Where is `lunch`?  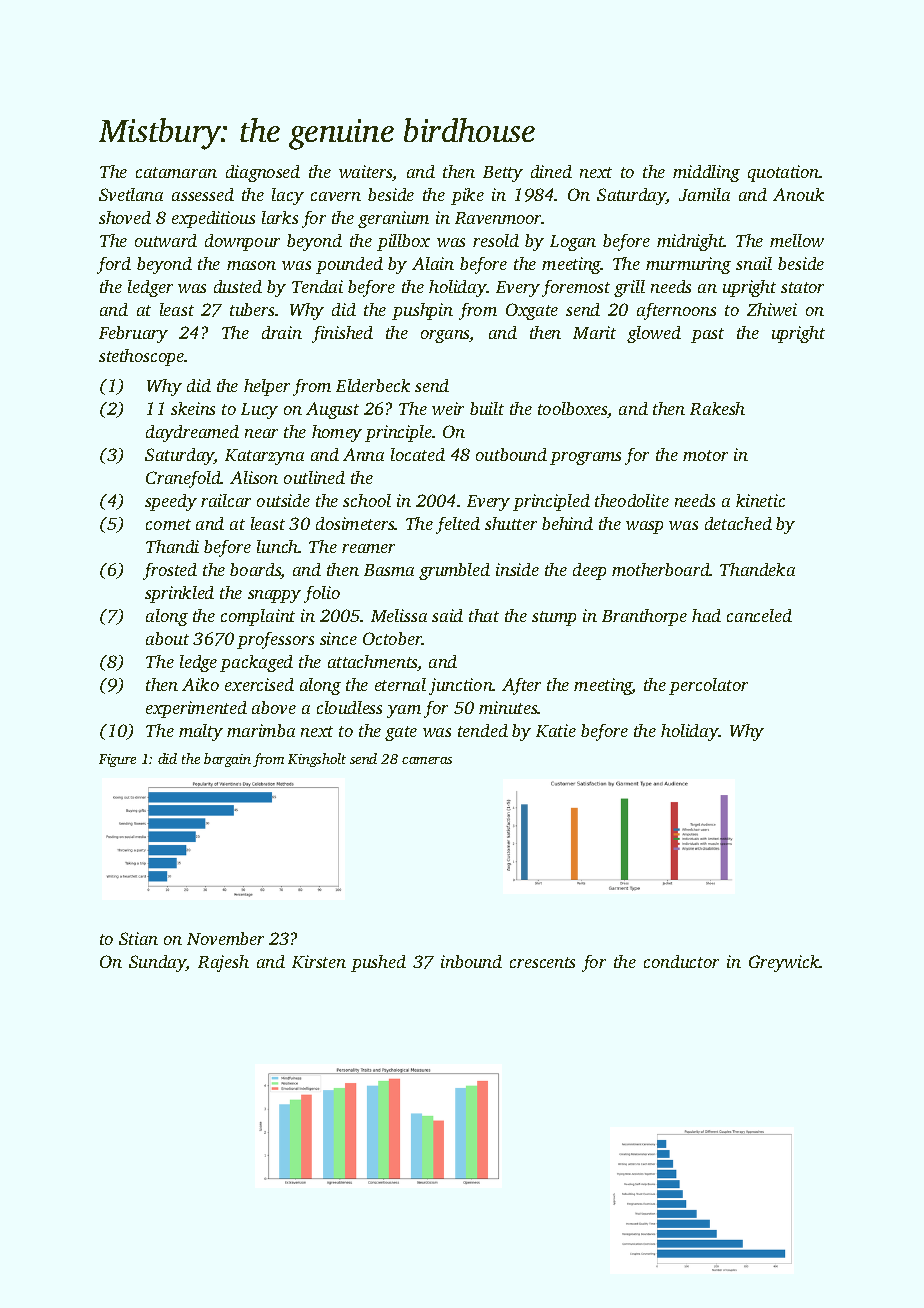
lunch is located at coordinates (278, 546).
